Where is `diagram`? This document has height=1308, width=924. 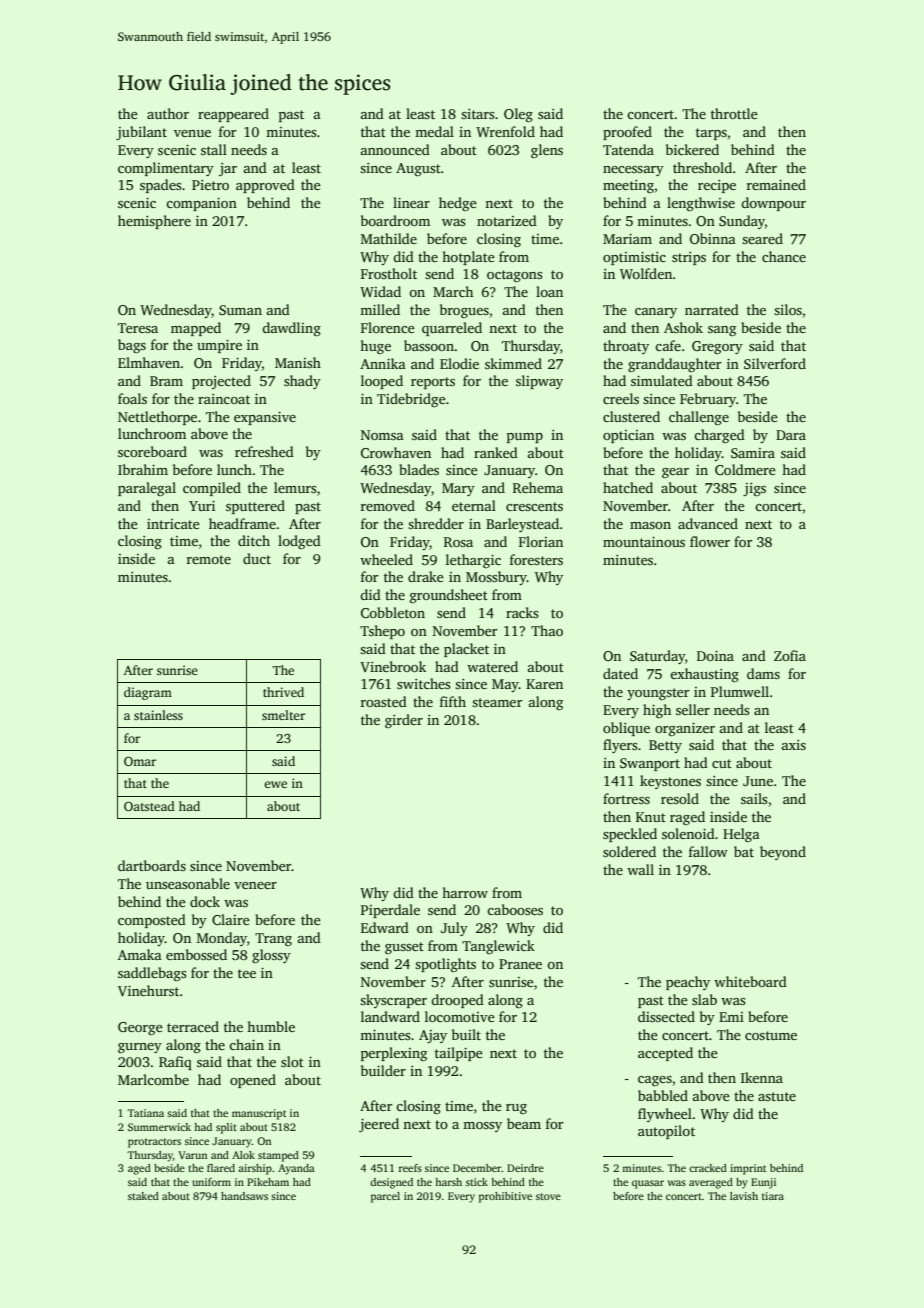 diagram is located at coordinates (148, 693).
